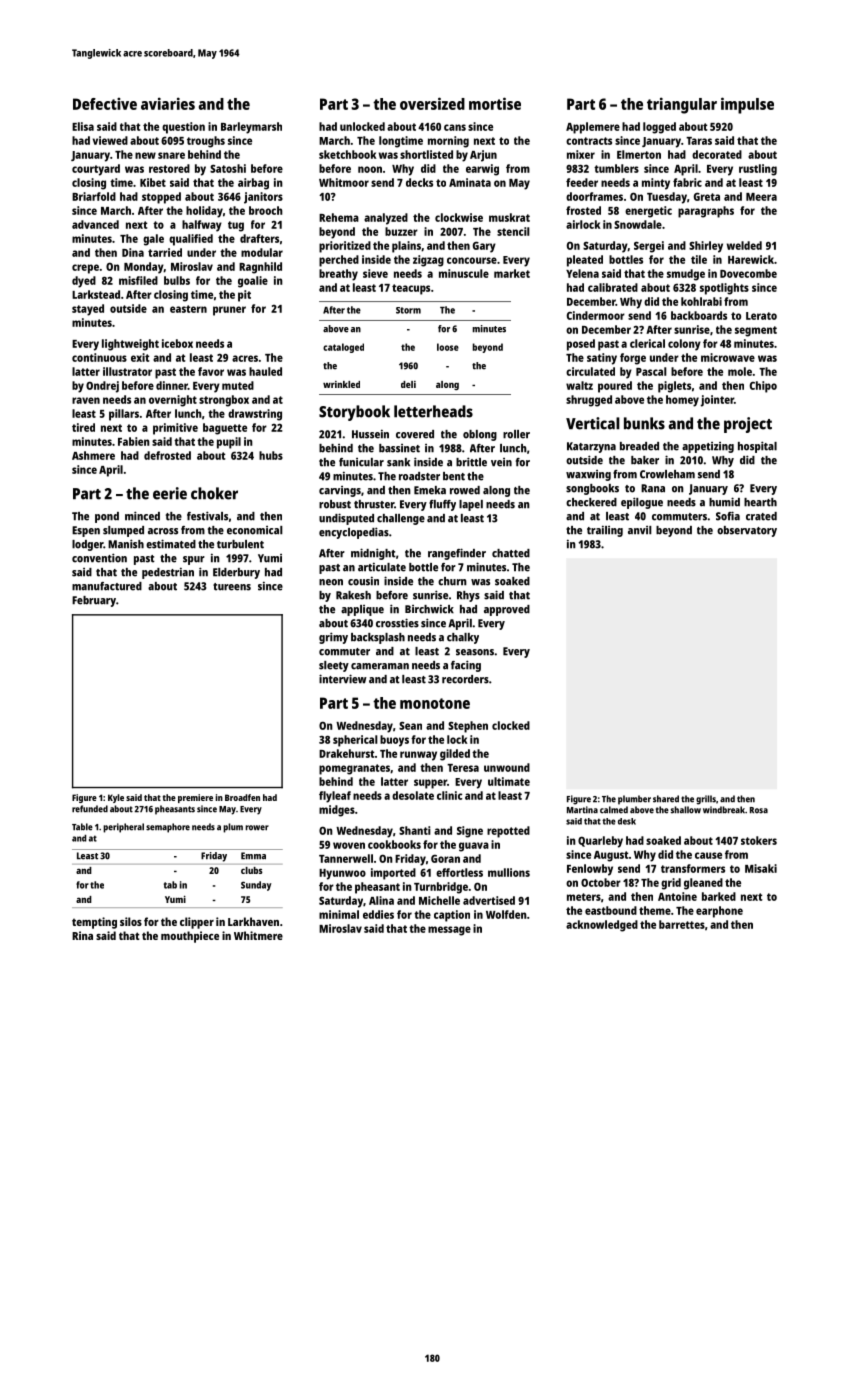 Image resolution: width=849 pixels, height=1400 pixels. What do you see at coordinates (105, 104) in the page?
I see `Defective` at bounding box center [105, 104].
